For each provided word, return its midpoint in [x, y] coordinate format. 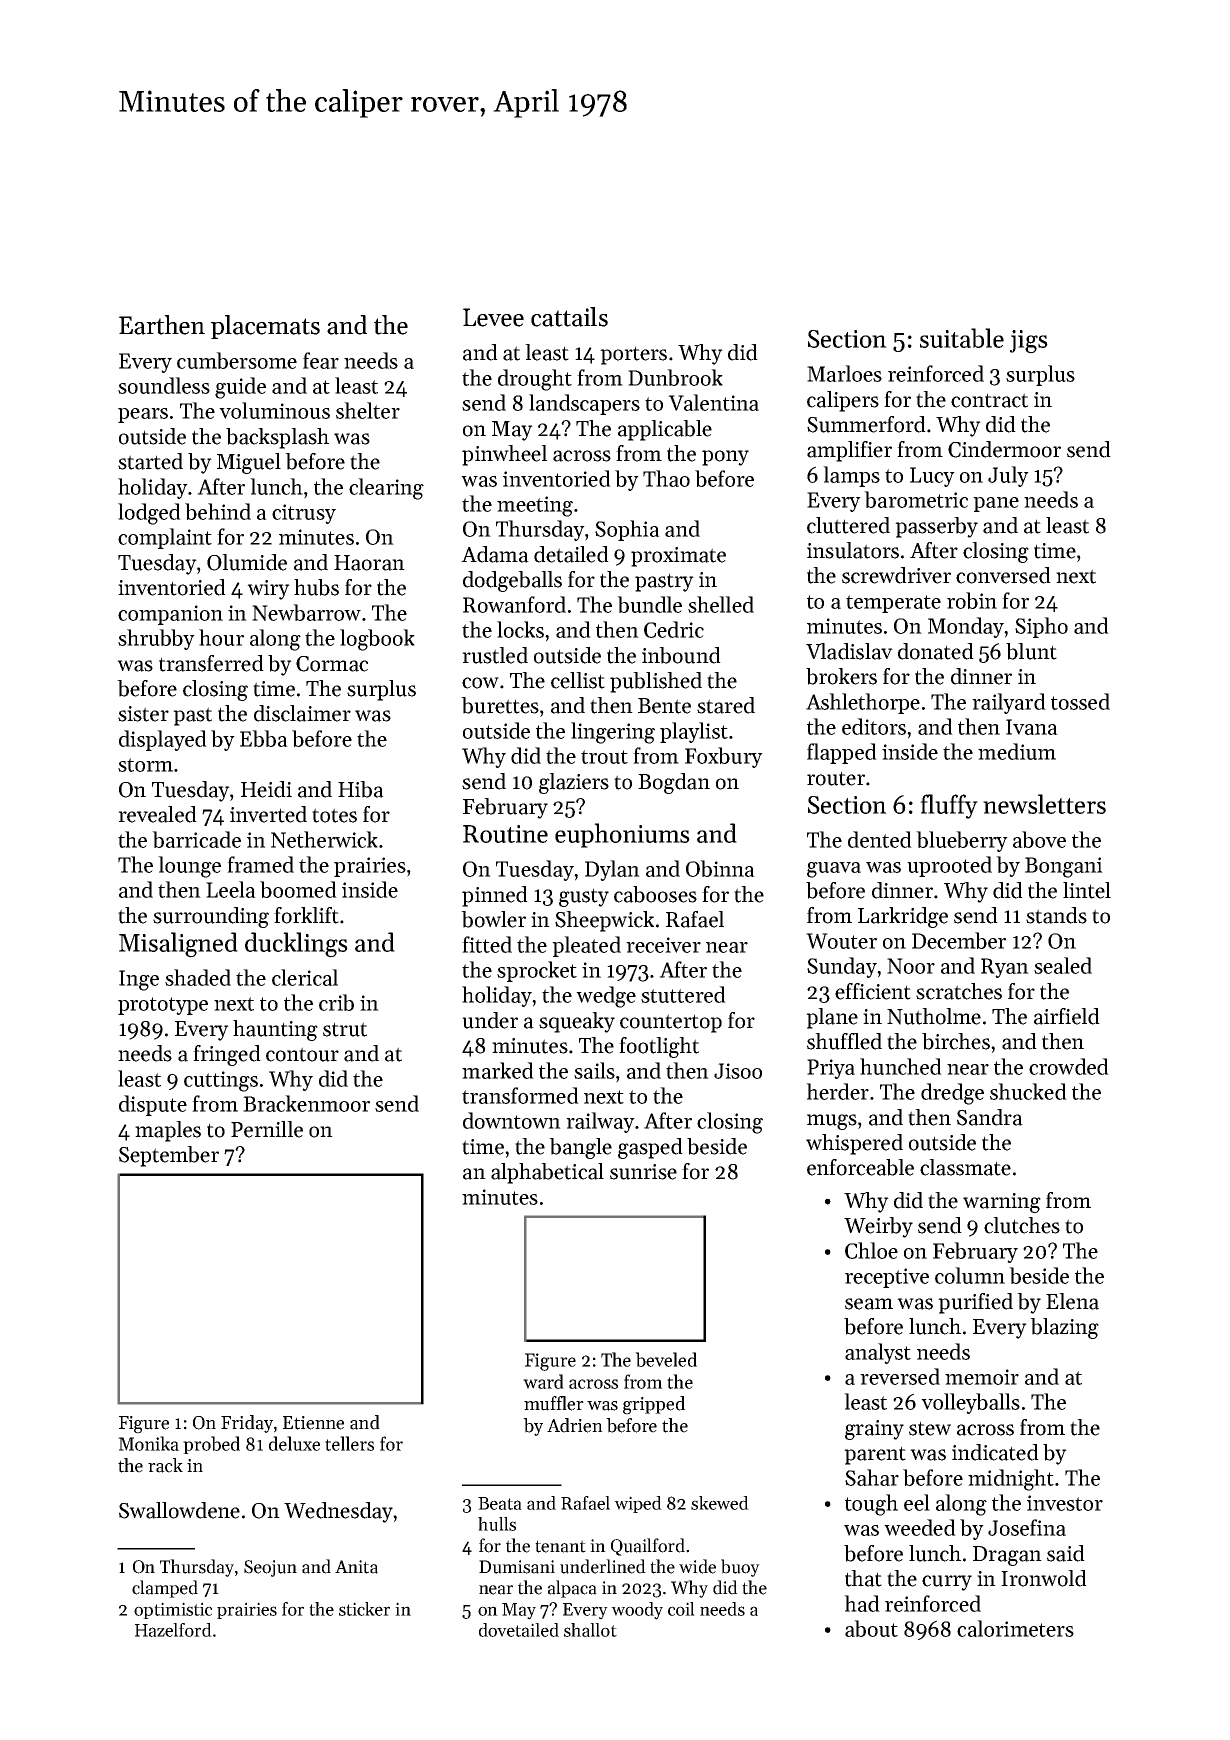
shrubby [156, 639]
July [1008, 476]
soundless [164, 385]
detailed [571, 554]
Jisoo [738, 1071]
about [871, 1628]
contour [302, 1054]
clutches [1022, 1225]
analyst [878, 1353]
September [169, 1156]
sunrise [643, 1172]
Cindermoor [1004, 449]
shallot [590, 1630]
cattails [569, 317]
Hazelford [173, 1630]
